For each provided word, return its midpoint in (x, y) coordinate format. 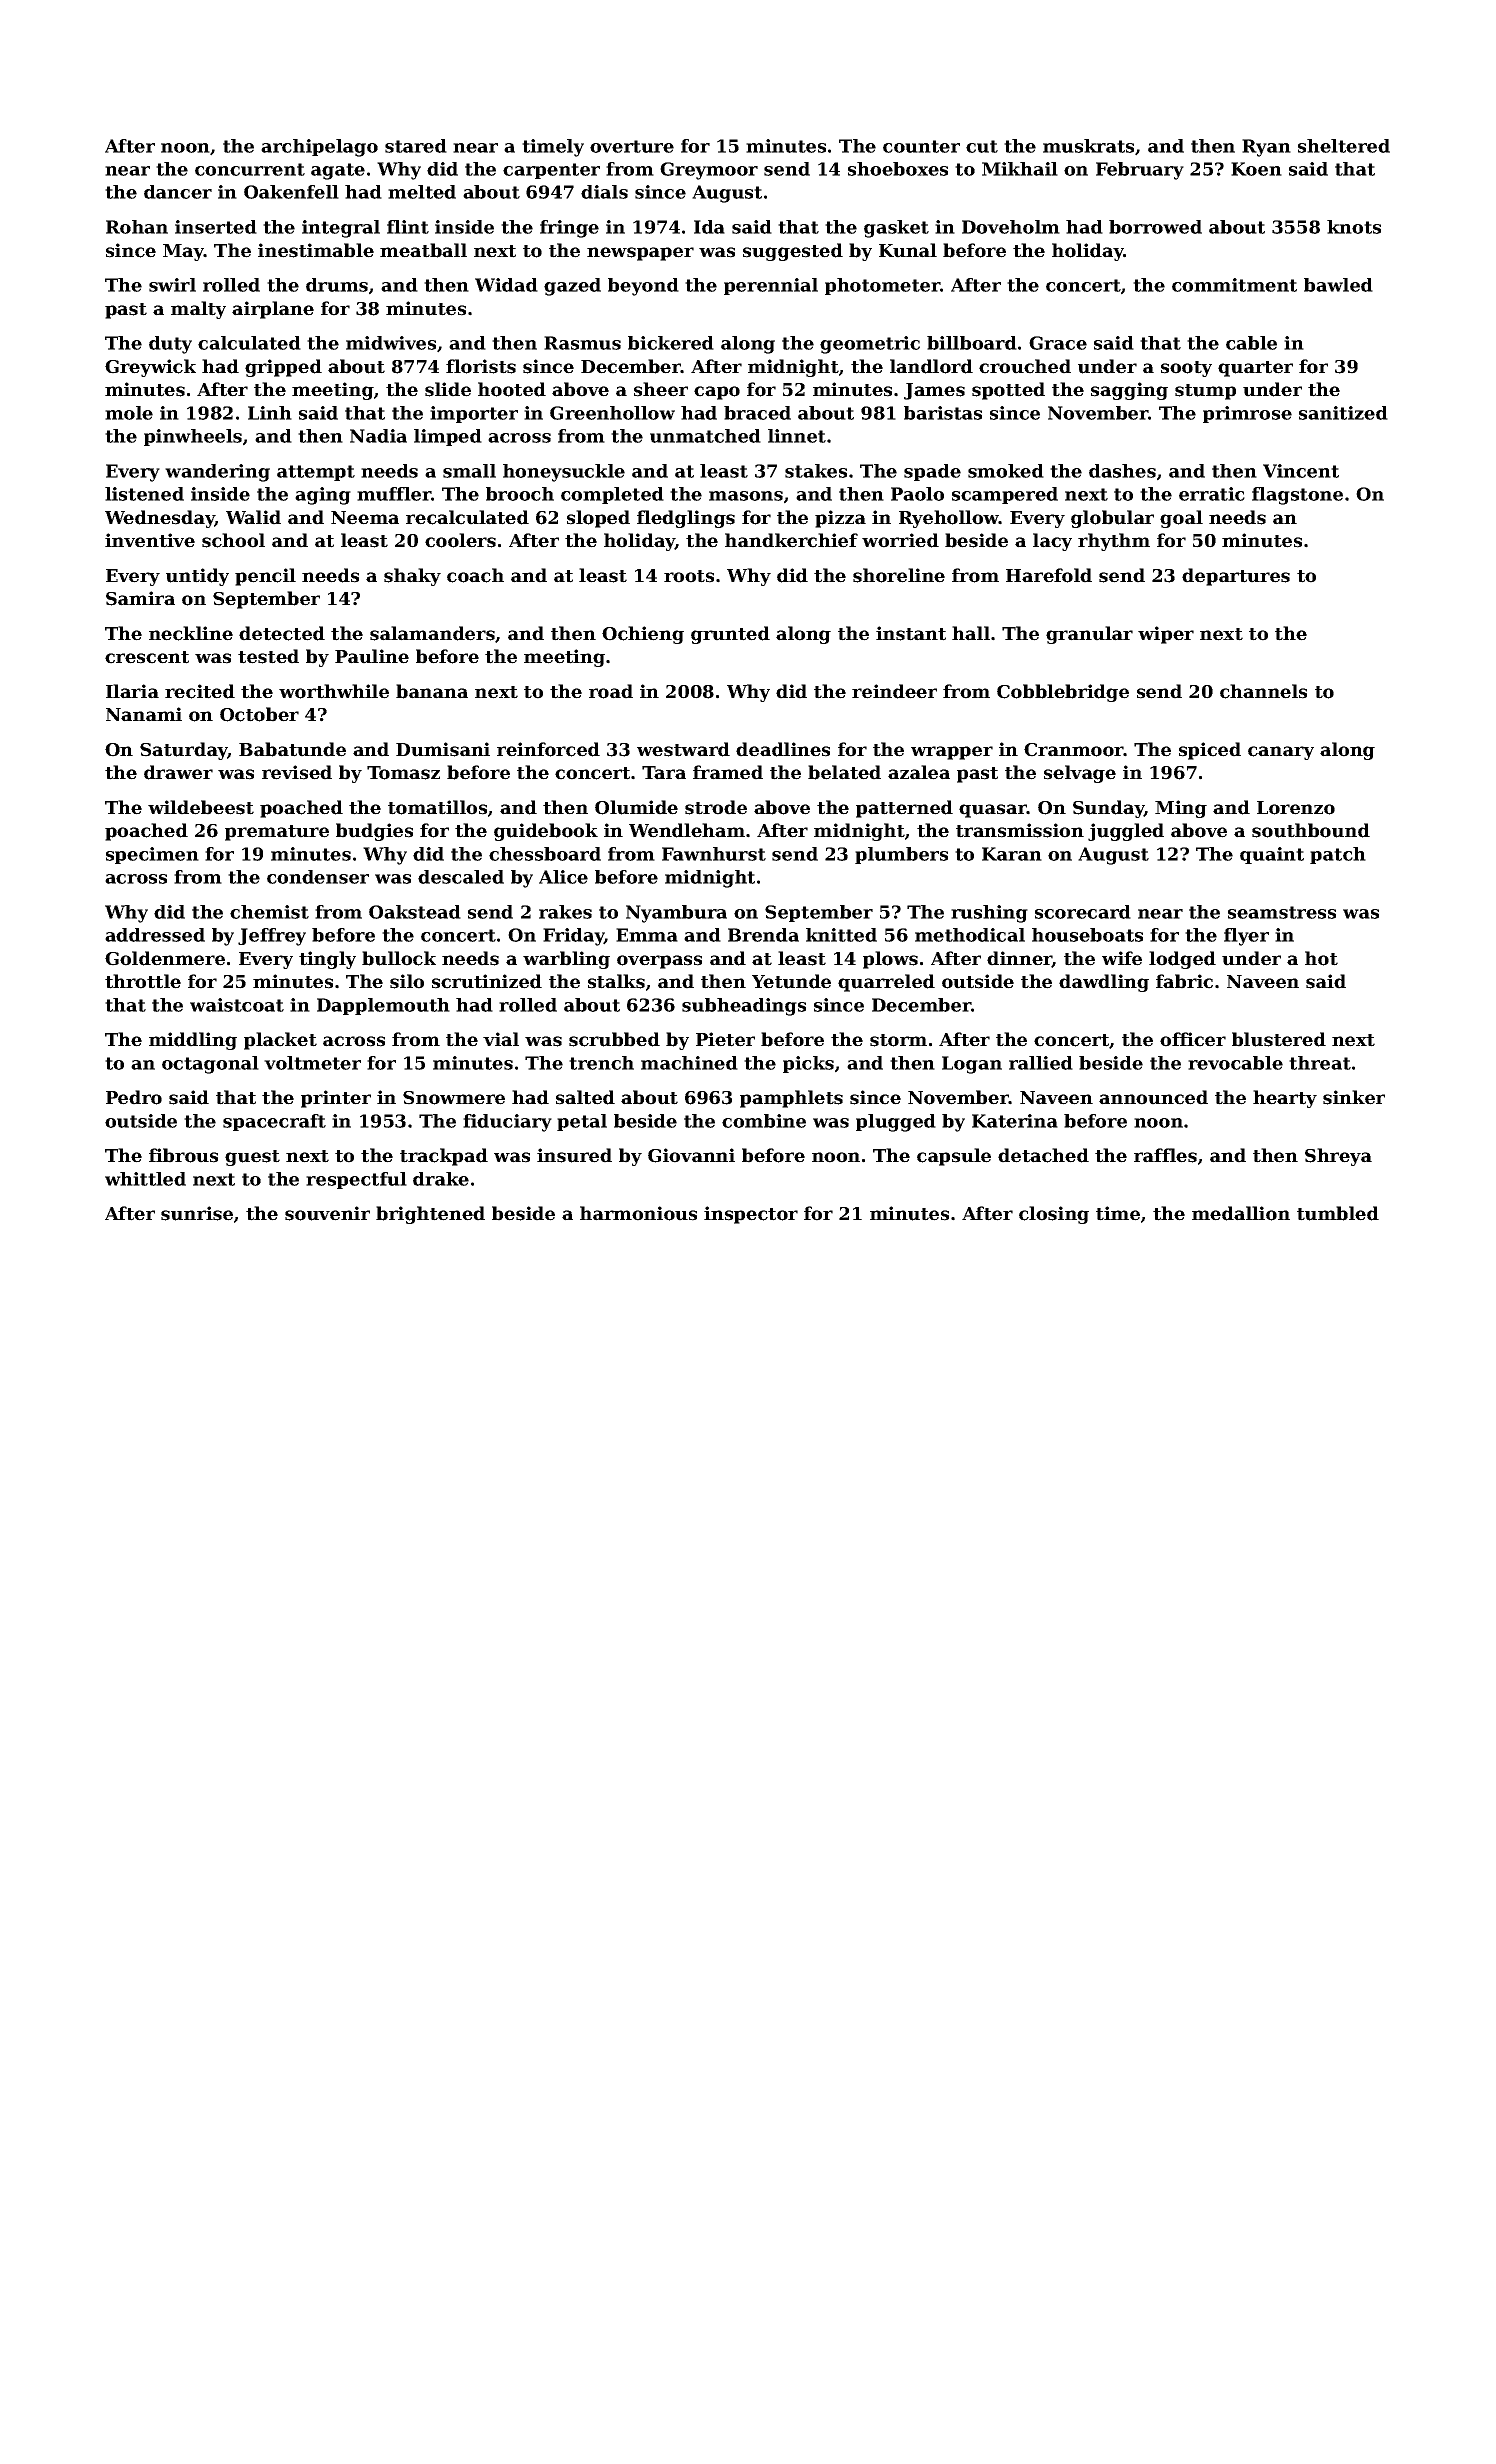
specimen (152, 855)
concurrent (250, 169)
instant (911, 633)
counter (921, 146)
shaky (412, 577)
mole (129, 413)
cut (982, 146)
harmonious (638, 1213)
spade (932, 472)
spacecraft (274, 1122)
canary (1281, 753)
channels (1263, 691)
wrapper (952, 753)
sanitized (1343, 413)
